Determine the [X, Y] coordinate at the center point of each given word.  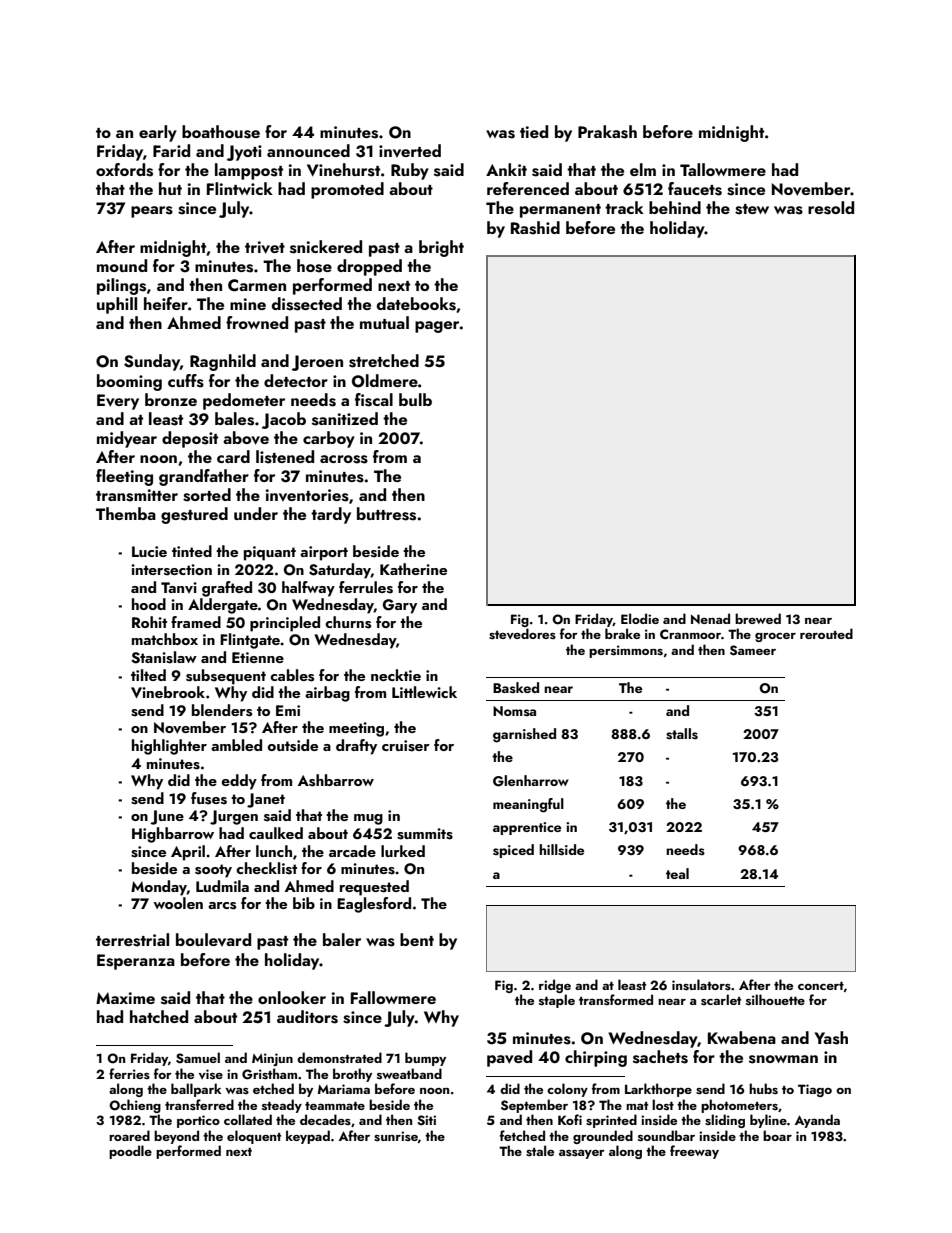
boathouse [221, 132]
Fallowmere [393, 997]
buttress [386, 514]
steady [282, 1106]
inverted [410, 150]
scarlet [721, 999]
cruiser [406, 746]
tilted [148, 675]
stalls [682, 734]
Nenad [710, 618]
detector [296, 380]
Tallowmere [723, 169]
